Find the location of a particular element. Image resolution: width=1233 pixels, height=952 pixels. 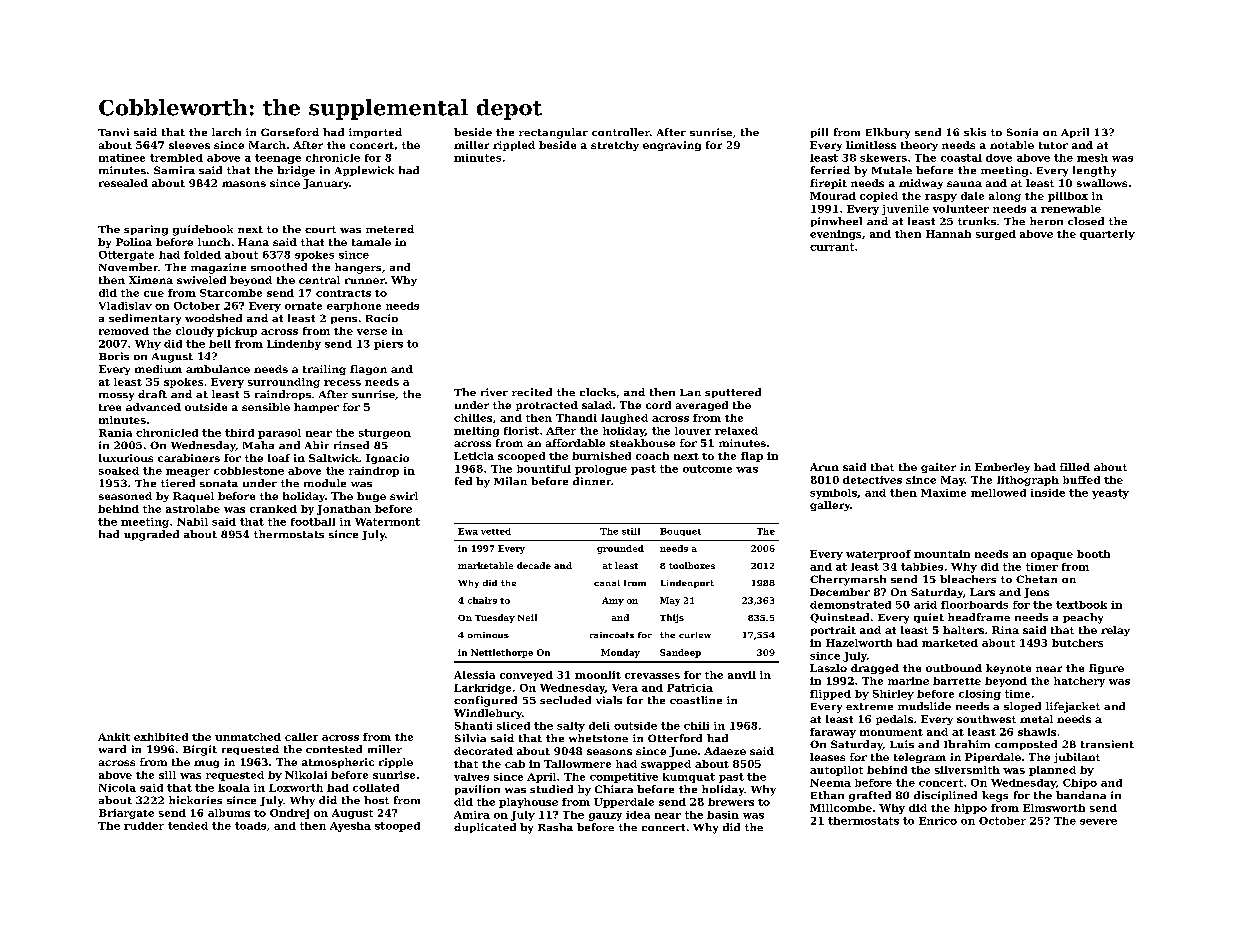

football is located at coordinates (313, 522).
